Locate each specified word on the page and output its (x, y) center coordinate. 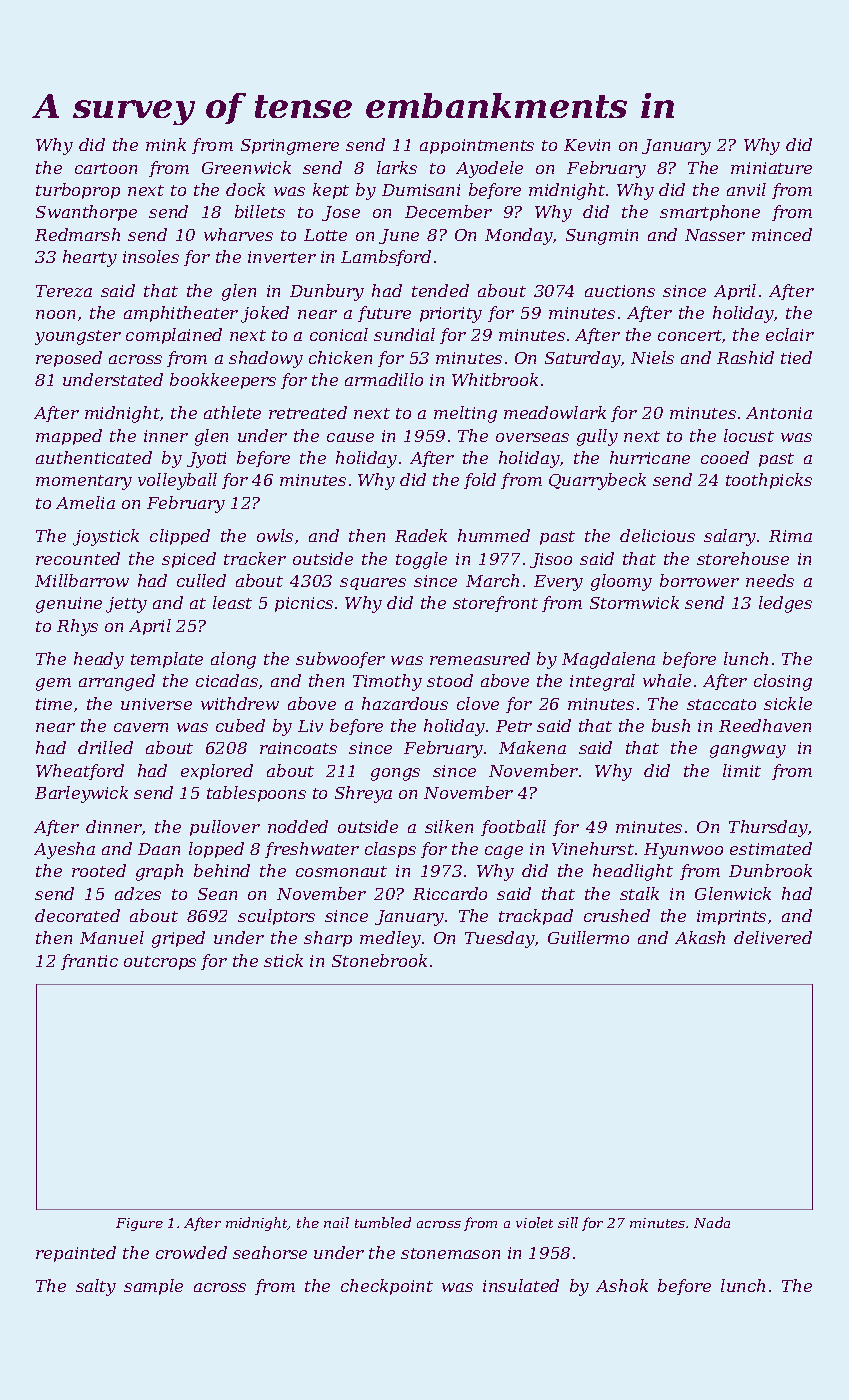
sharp (328, 939)
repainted (76, 1254)
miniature (771, 168)
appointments (477, 146)
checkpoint (387, 1287)
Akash (700, 937)
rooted (99, 870)
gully (597, 437)
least (232, 602)
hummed (494, 535)
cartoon (106, 168)
